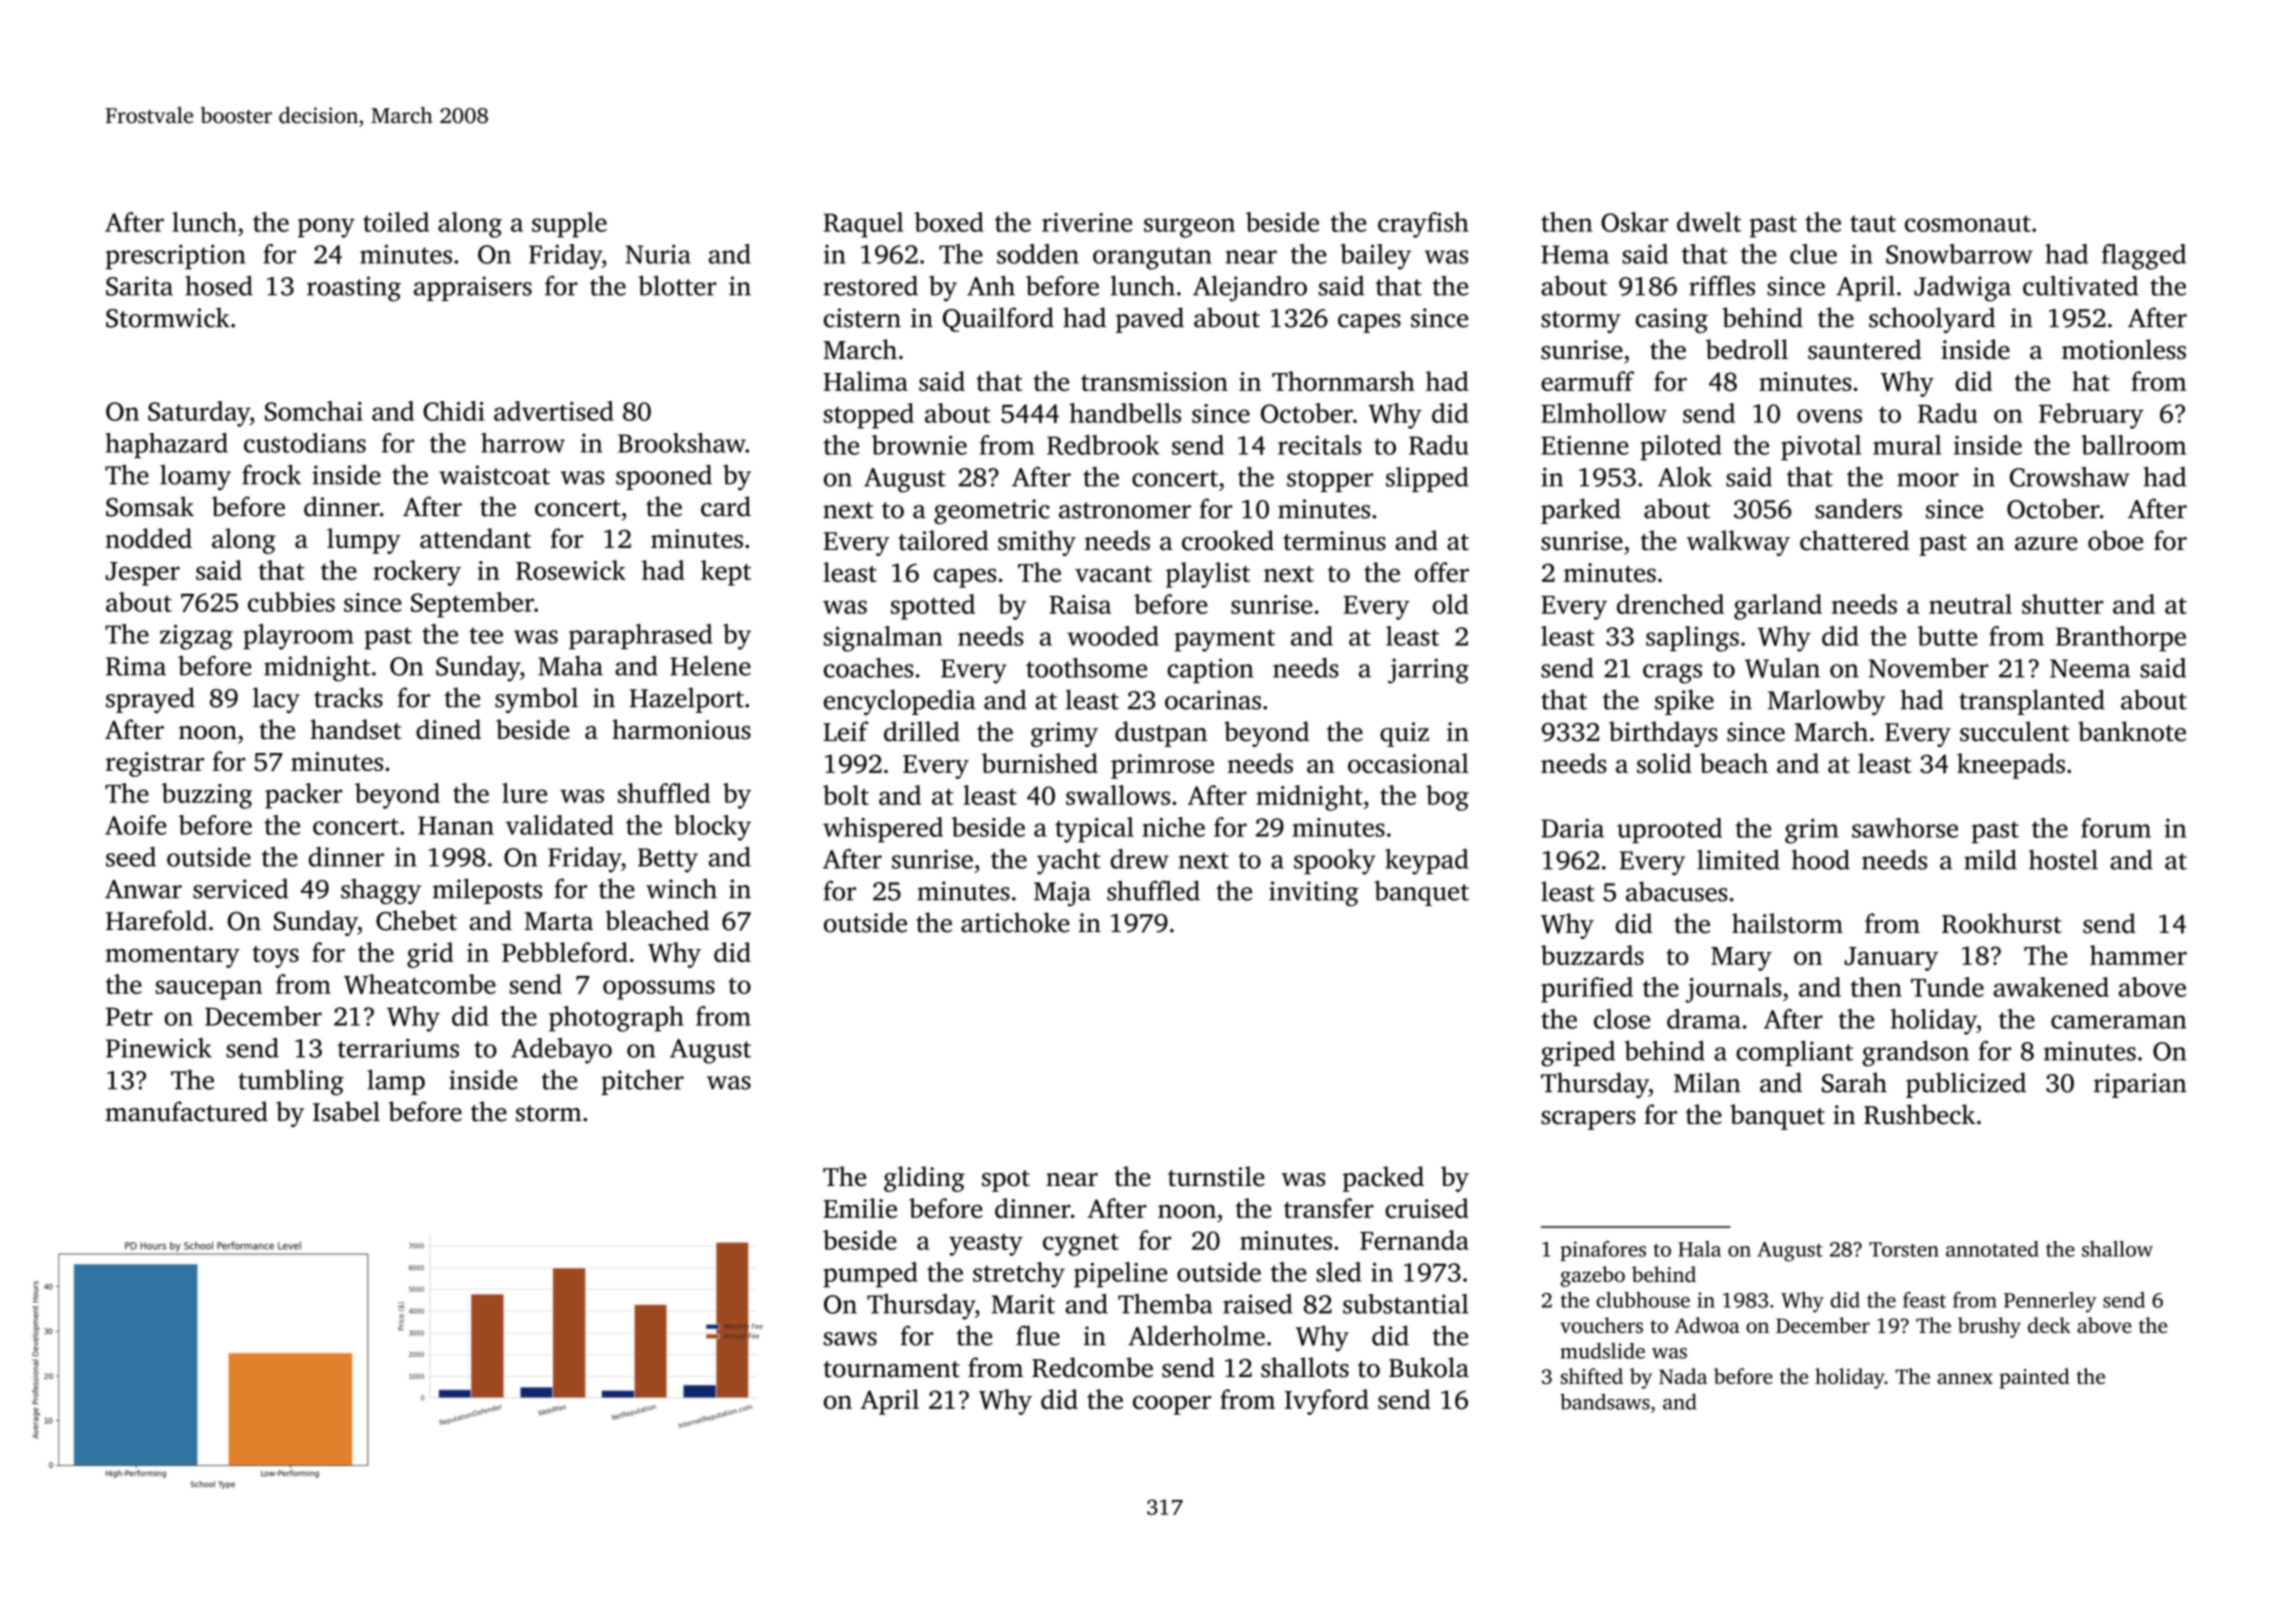  I want to click on scrapers, so click(1588, 1120).
